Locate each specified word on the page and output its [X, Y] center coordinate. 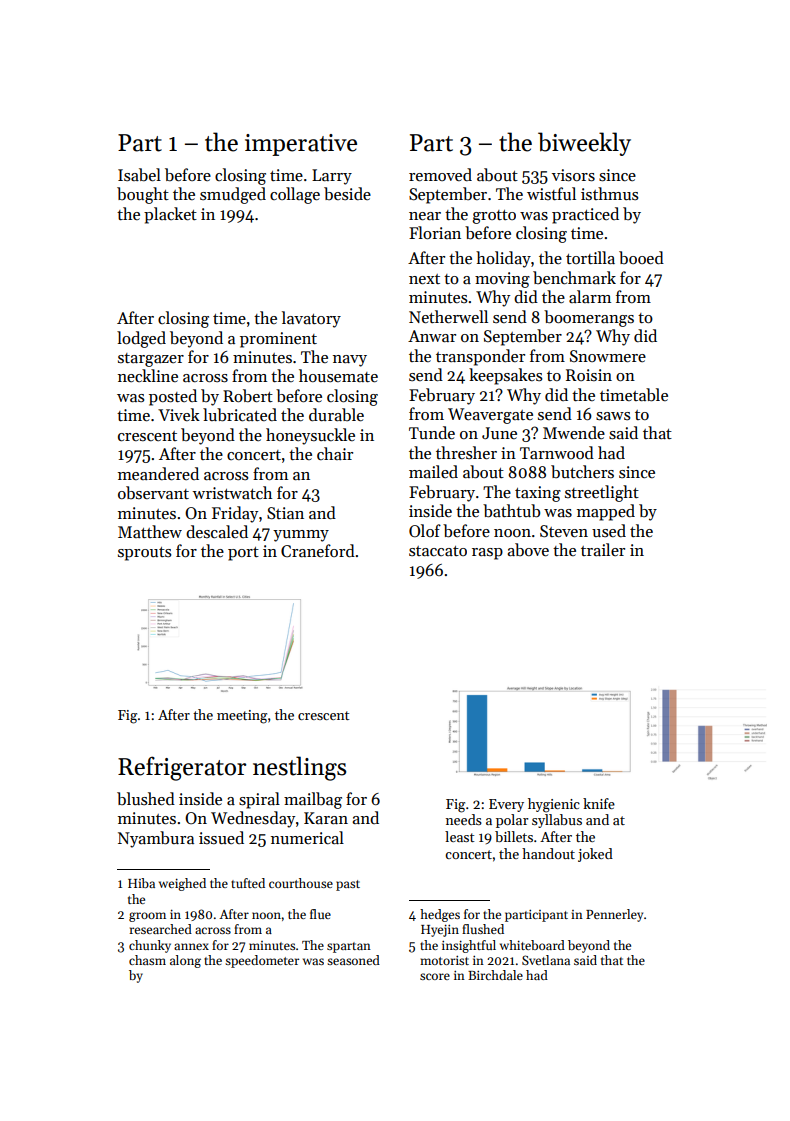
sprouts [144, 554]
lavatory [311, 319]
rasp [487, 554]
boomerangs [589, 318]
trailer [603, 549]
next [424, 279]
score [435, 976]
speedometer [262, 961]
